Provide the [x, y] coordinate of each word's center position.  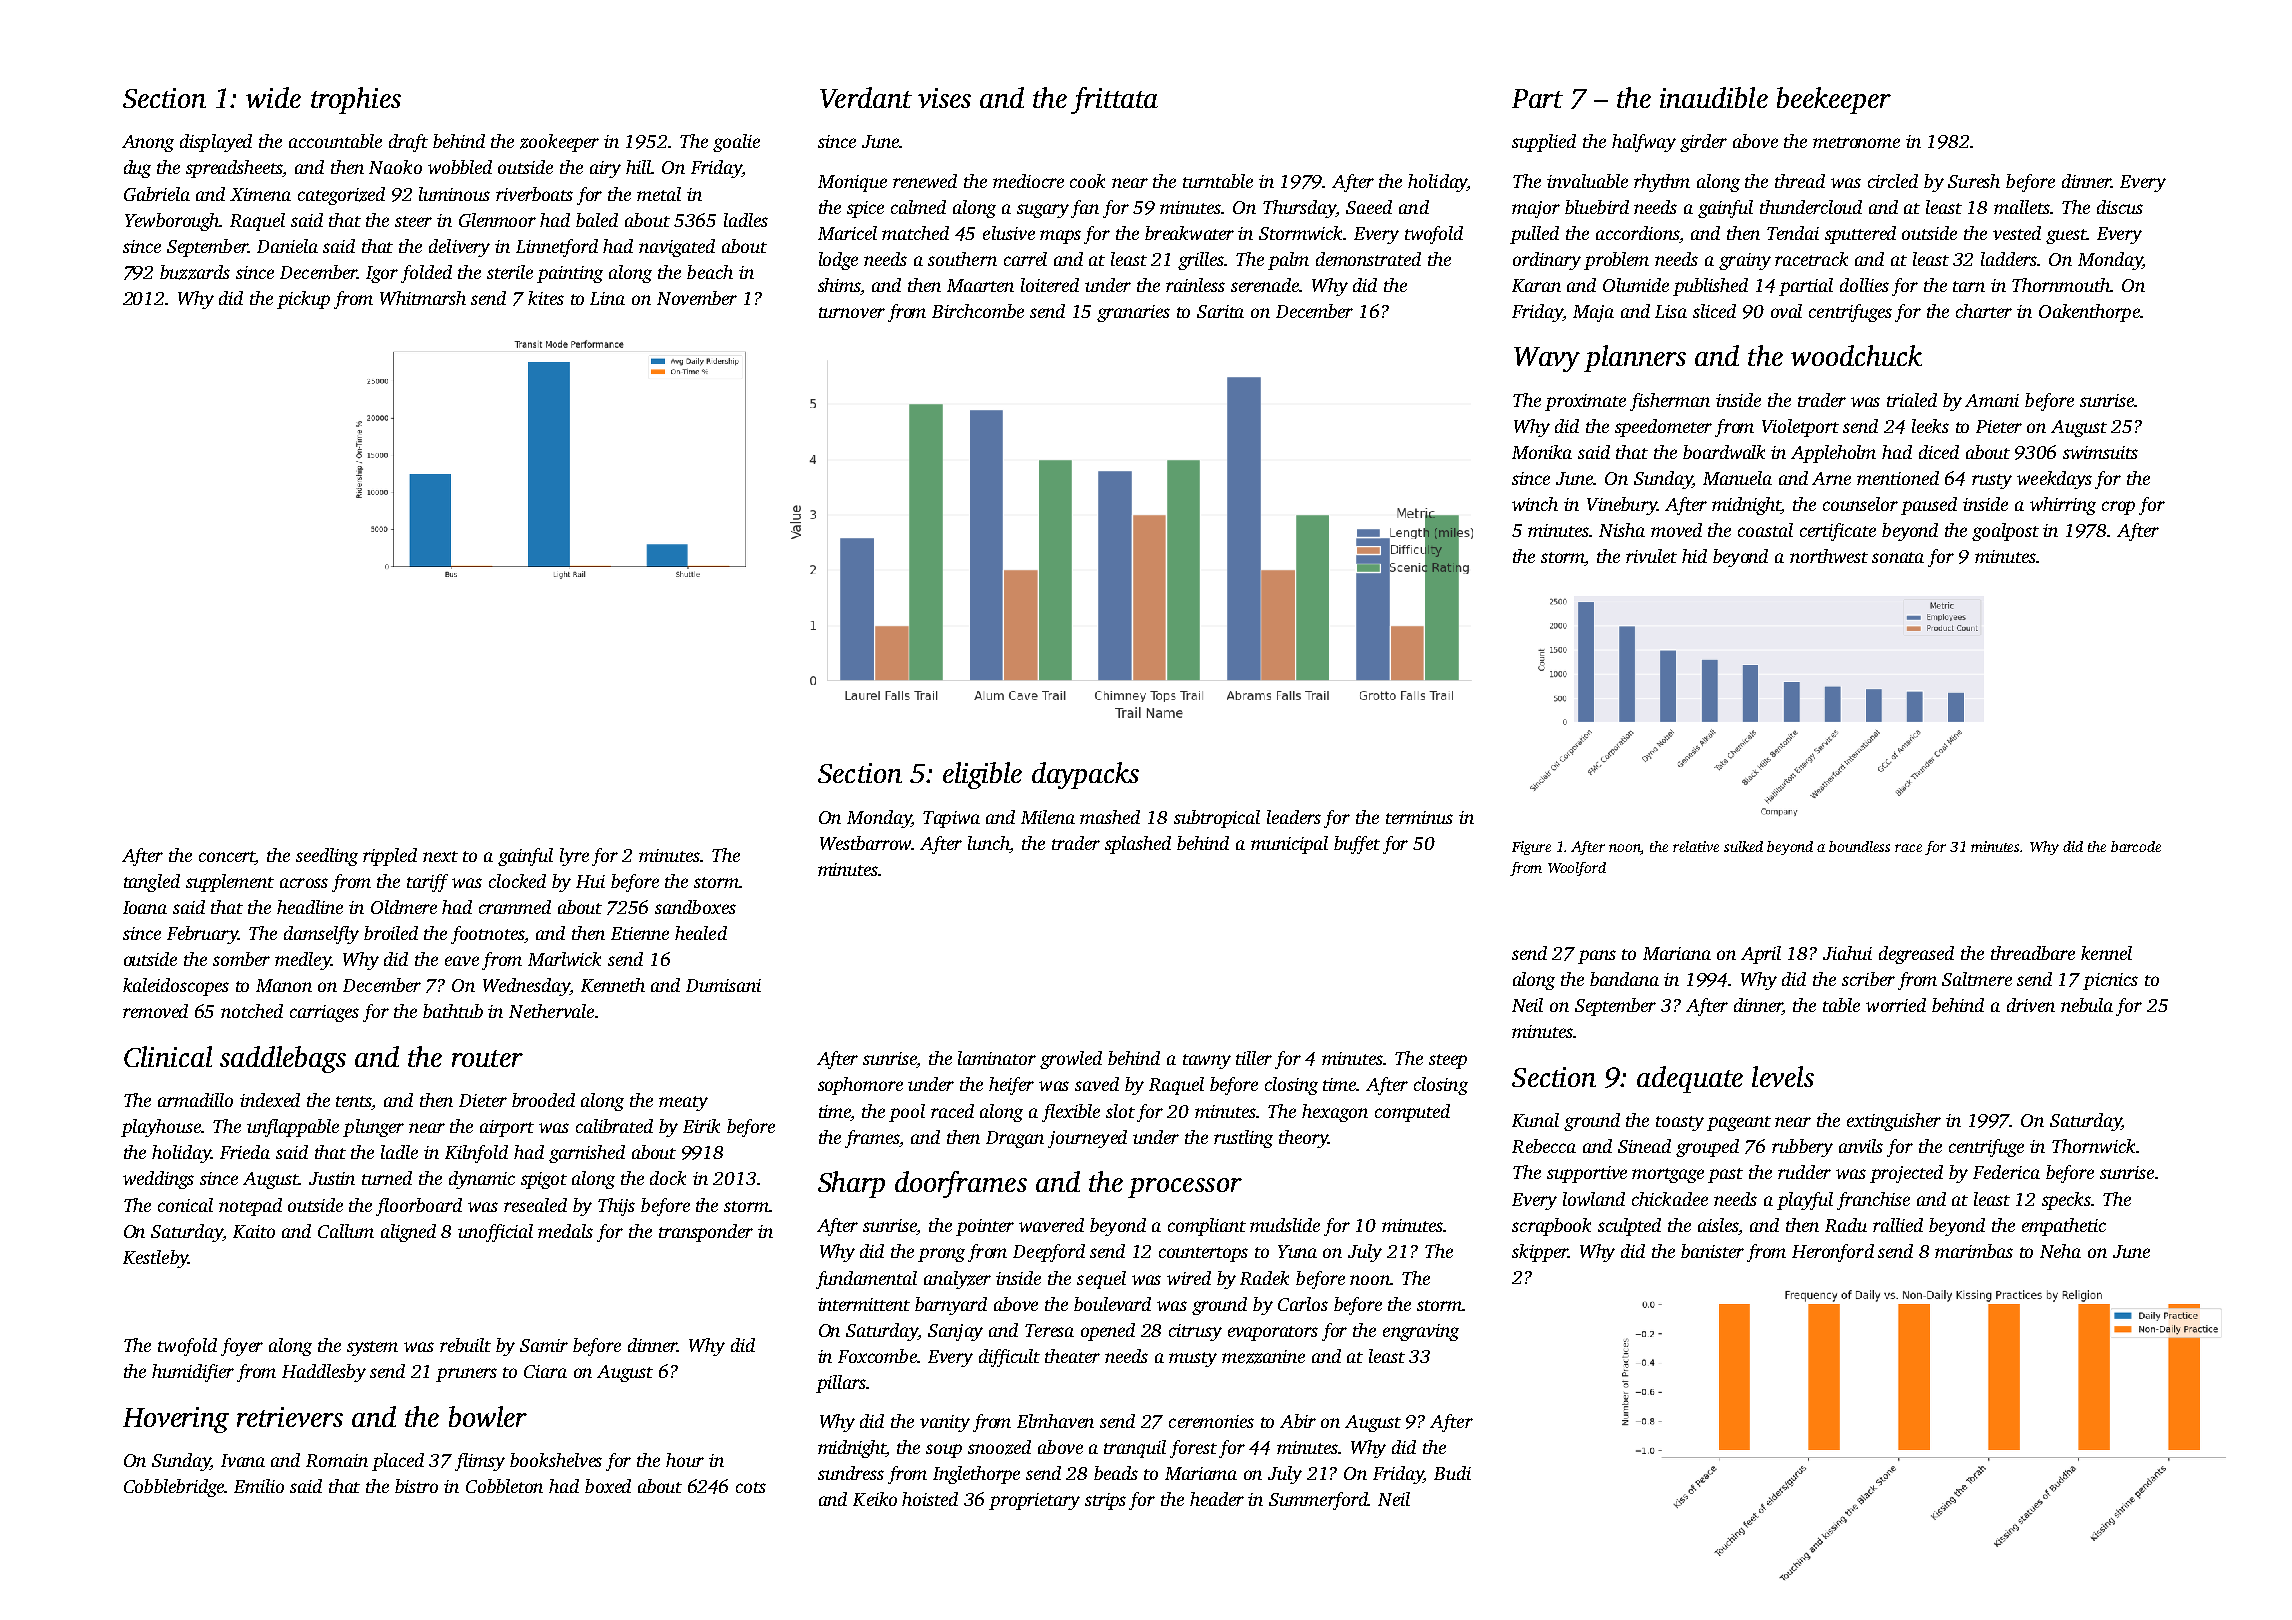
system [372, 1348]
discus [2120, 207]
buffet [1357, 845]
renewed [925, 181]
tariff [427, 883]
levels [1783, 1076]
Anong [148, 143]
